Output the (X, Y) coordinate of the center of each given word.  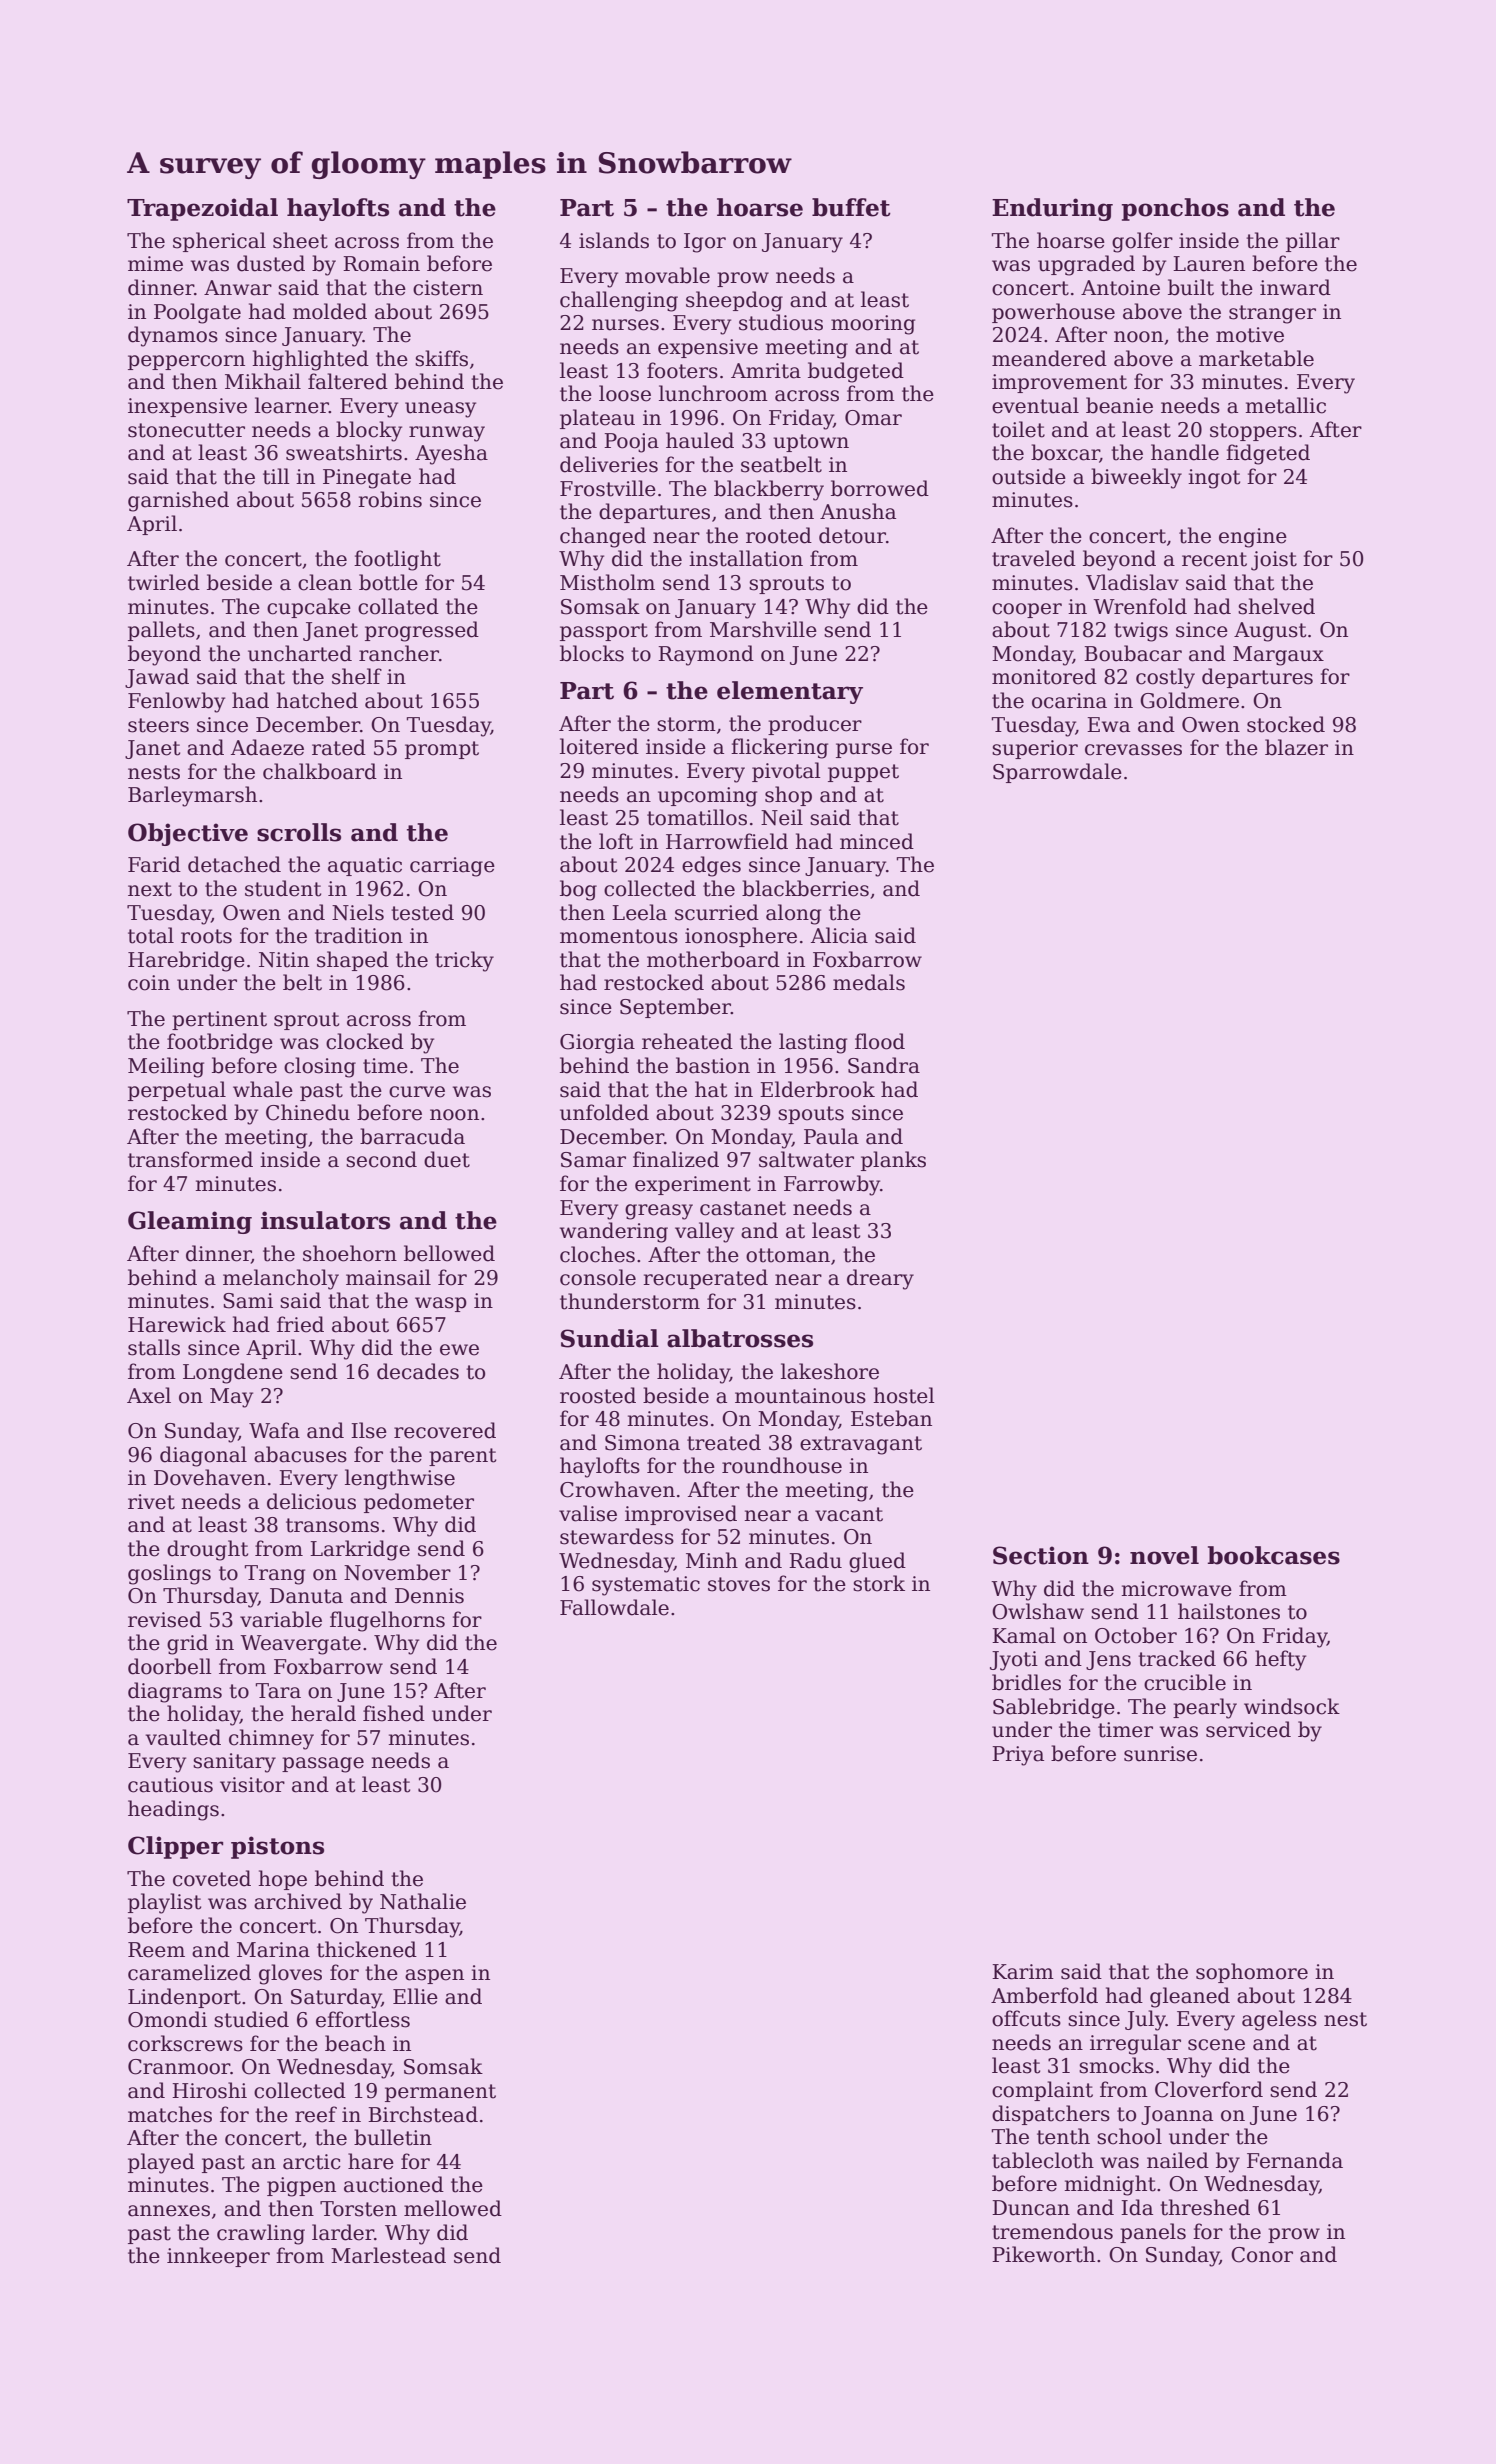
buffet (851, 207)
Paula (831, 1136)
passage (323, 1765)
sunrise (1160, 1754)
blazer (1296, 747)
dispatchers (1051, 2115)
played (161, 2163)
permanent (440, 2093)
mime (155, 264)
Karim (1023, 1972)
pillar (1313, 242)
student (283, 888)
